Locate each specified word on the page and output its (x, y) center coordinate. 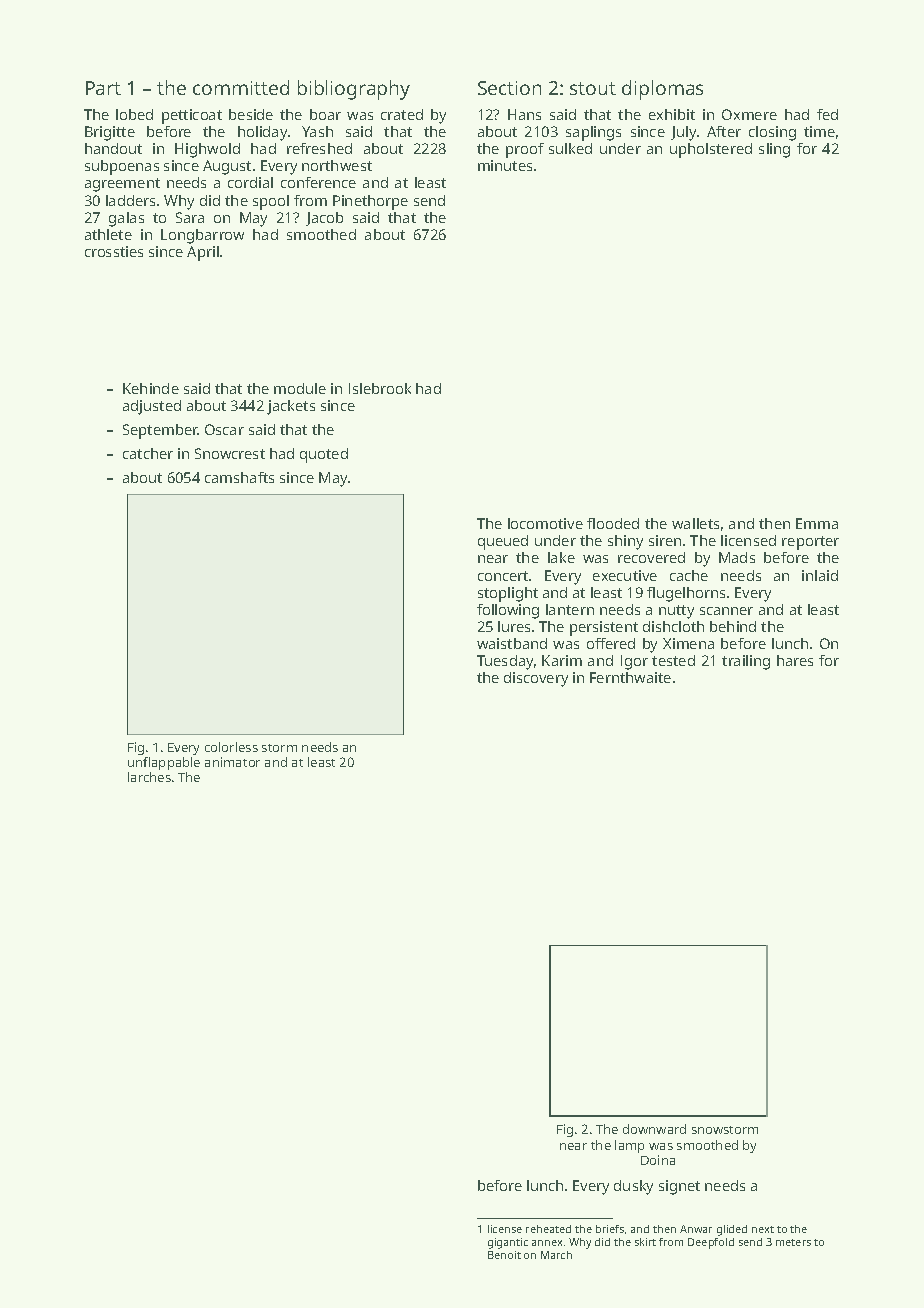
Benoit (504, 1255)
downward (654, 1129)
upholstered (711, 150)
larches (149, 777)
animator (232, 762)
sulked (570, 148)
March (556, 1255)
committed (241, 87)
